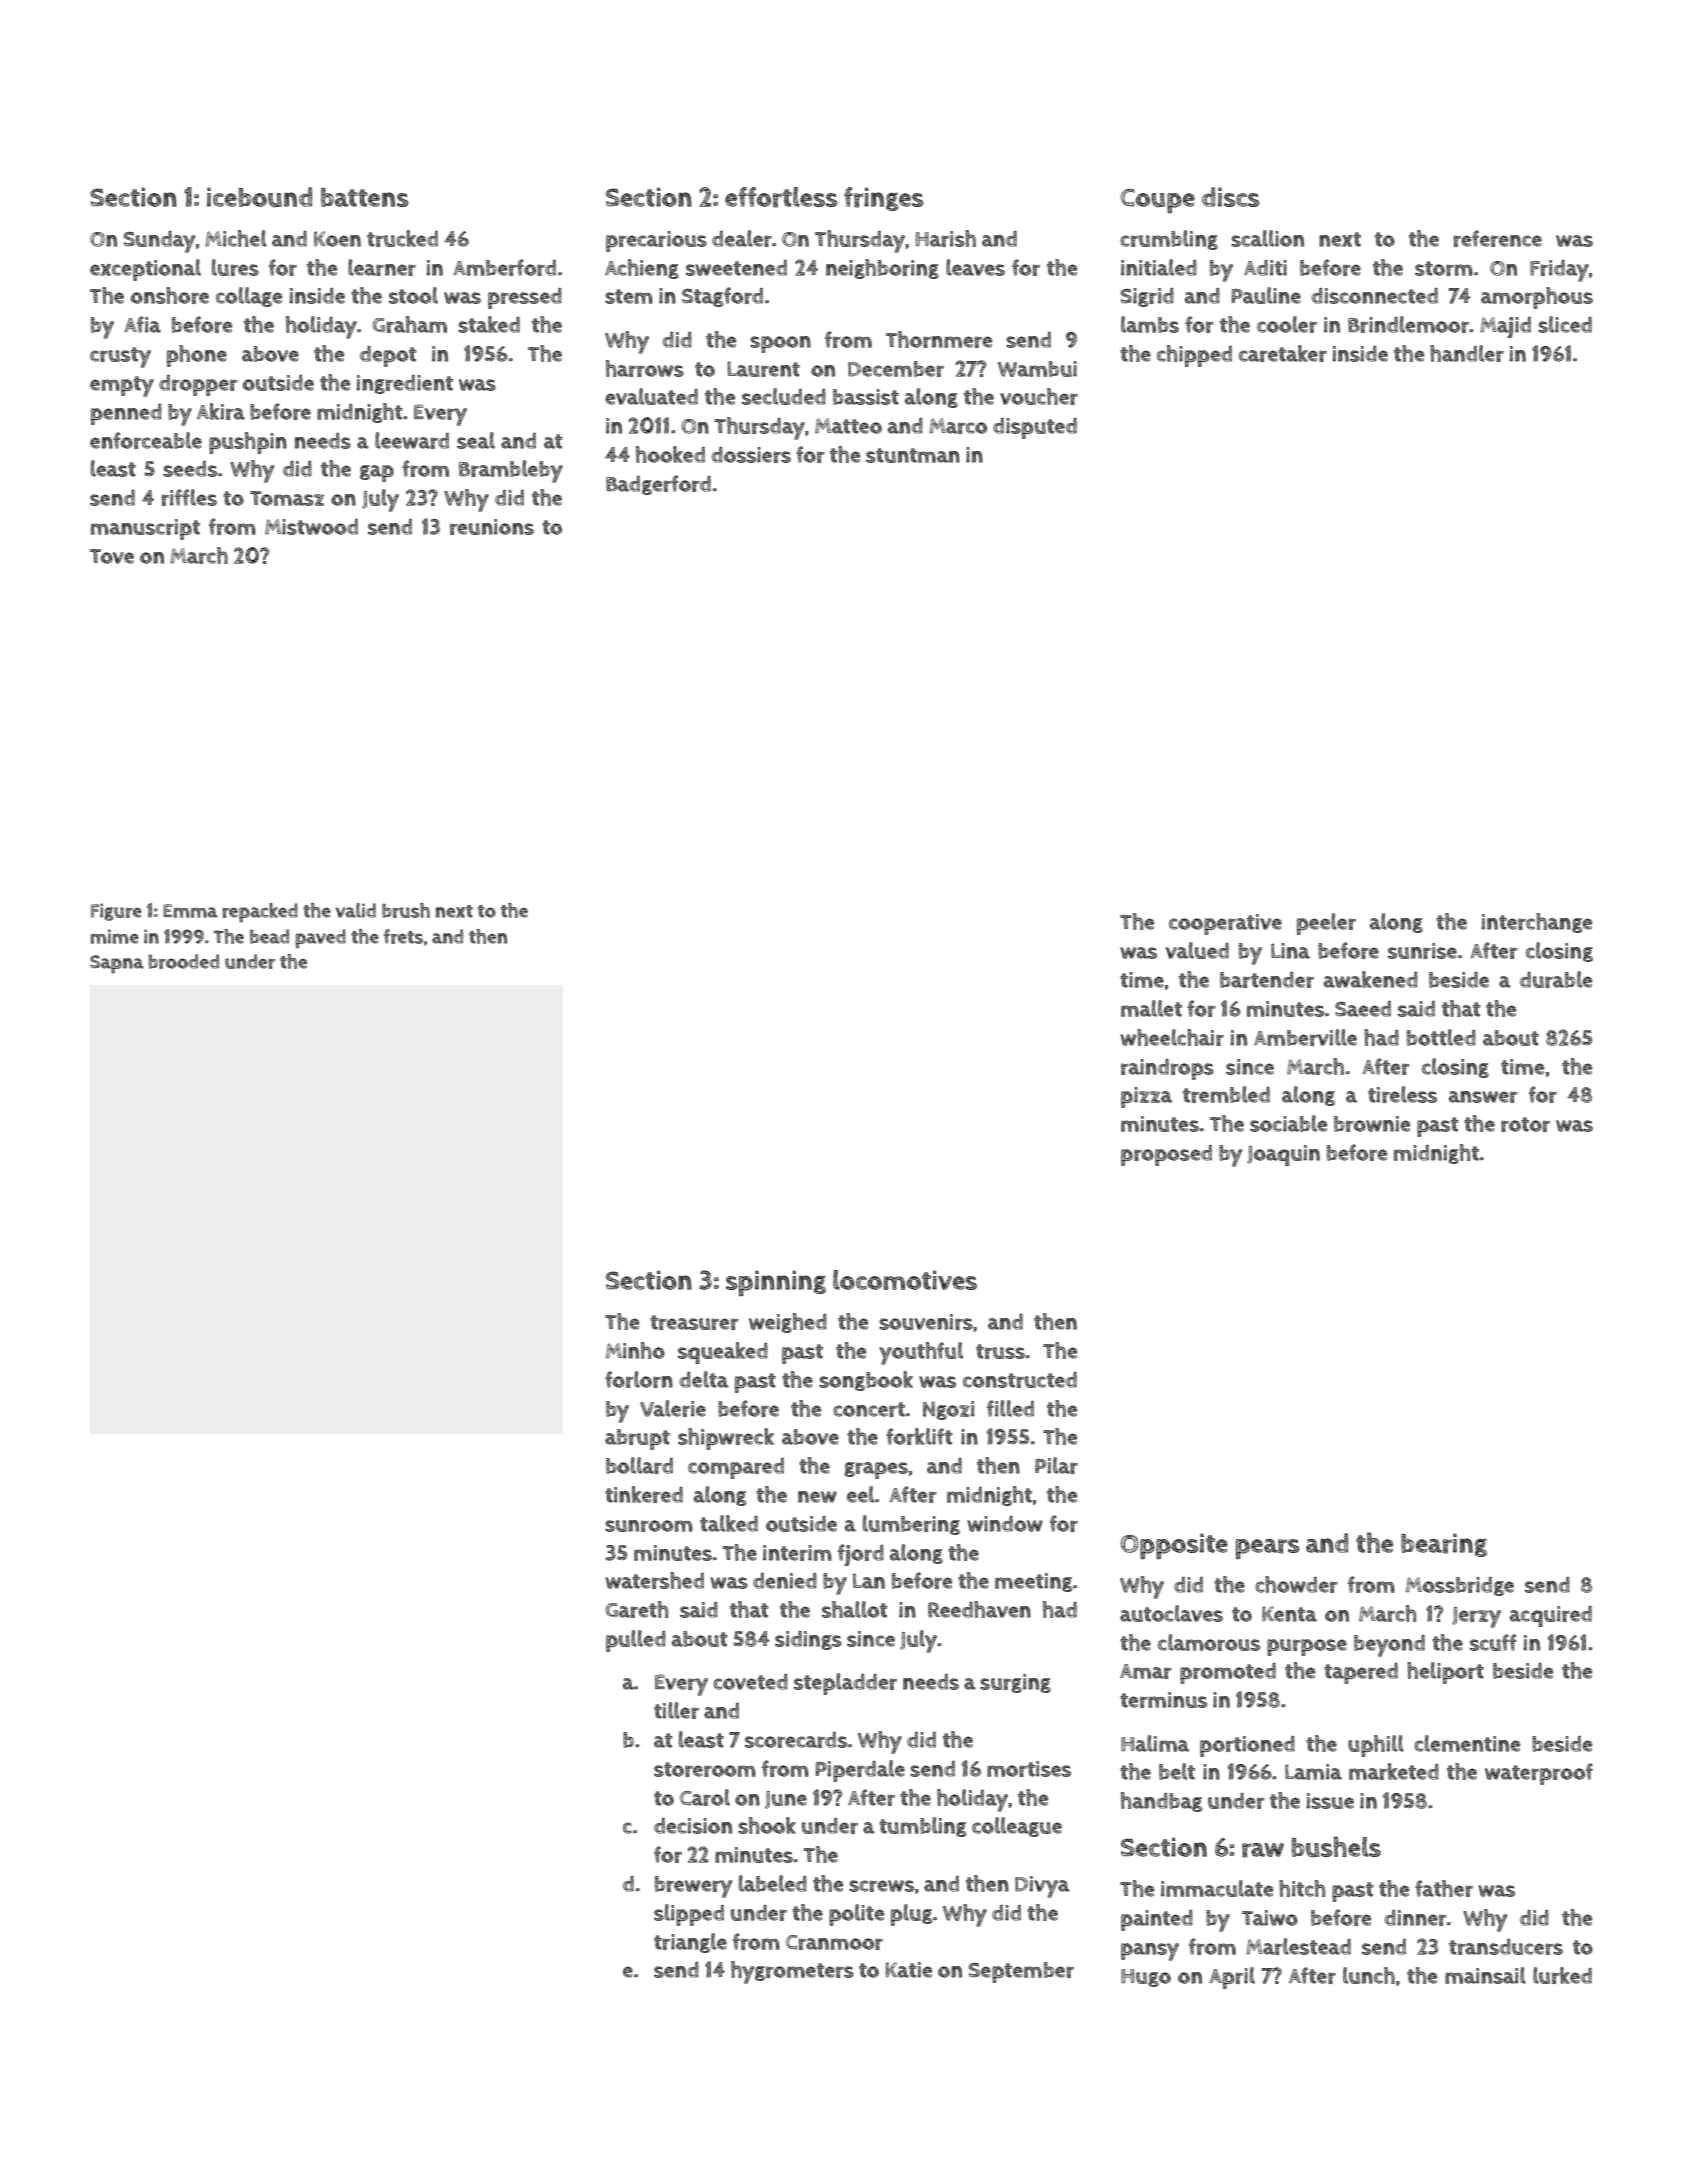  I want to click on Minho, so click(635, 1350).
